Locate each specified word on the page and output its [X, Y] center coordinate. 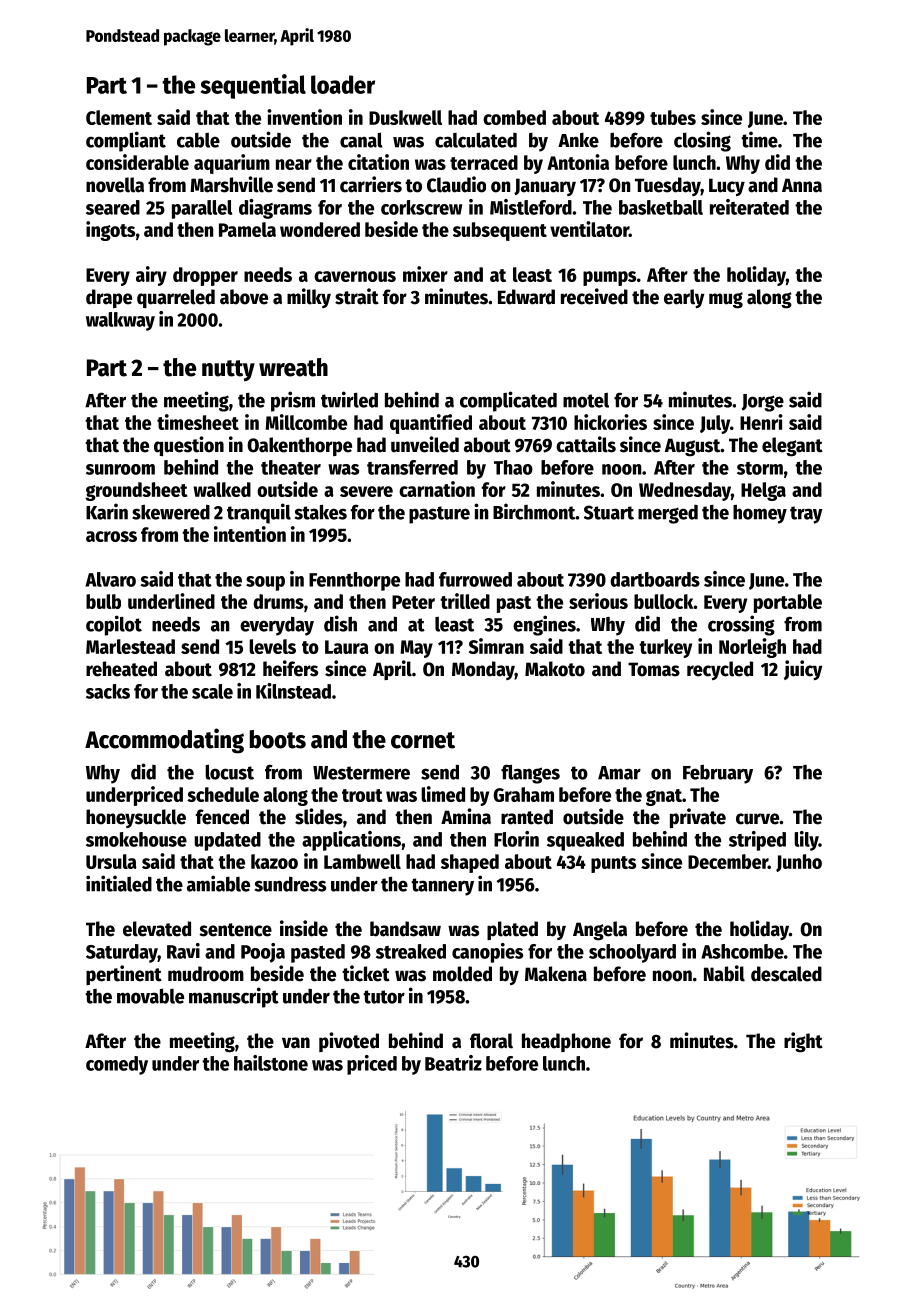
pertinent [124, 975]
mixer [425, 274]
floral [491, 1041]
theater [291, 467]
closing [702, 141]
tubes [673, 117]
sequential [253, 86]
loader [343, 84]
